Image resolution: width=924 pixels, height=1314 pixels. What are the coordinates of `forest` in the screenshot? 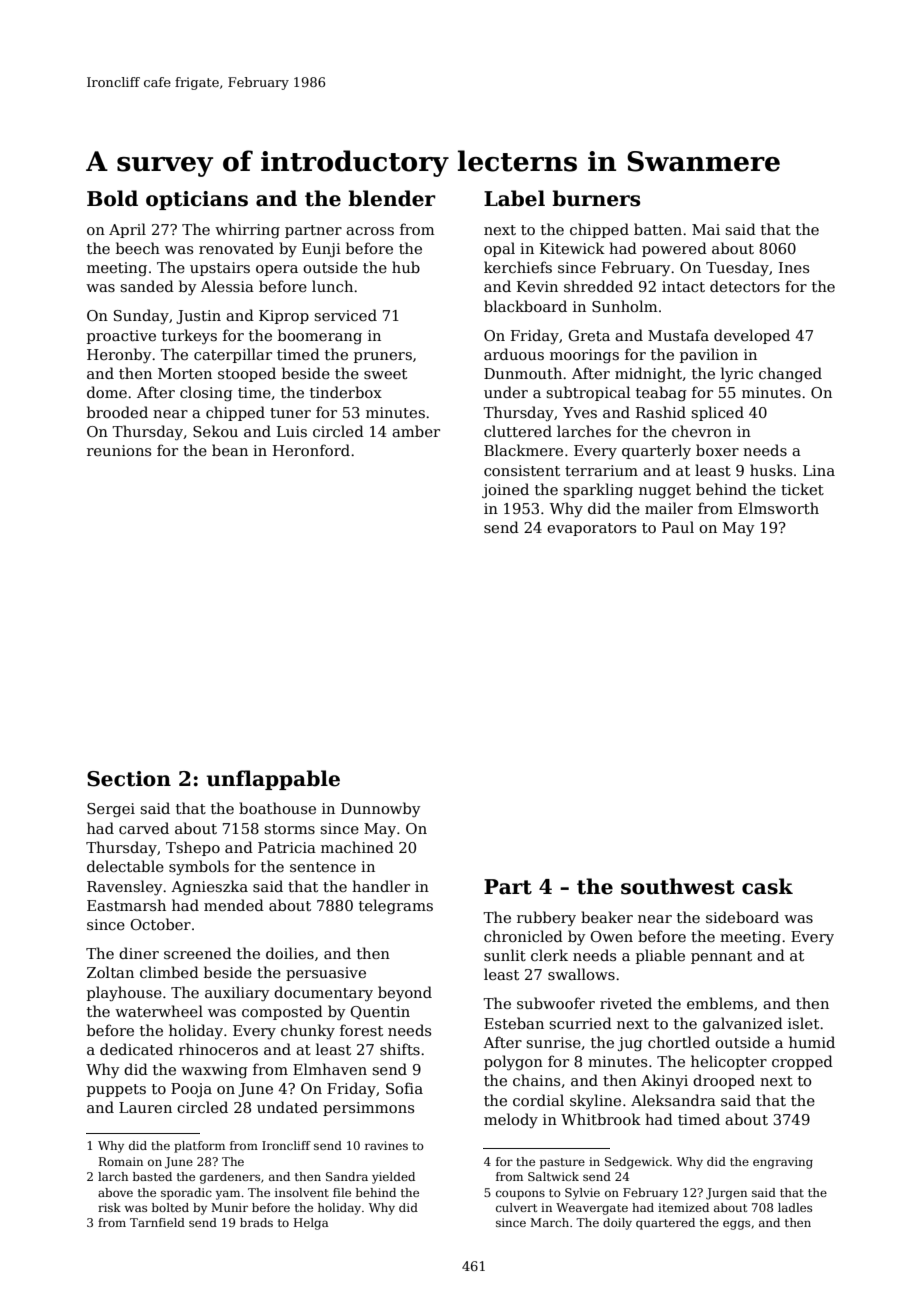 It's located at (361, 1030).
